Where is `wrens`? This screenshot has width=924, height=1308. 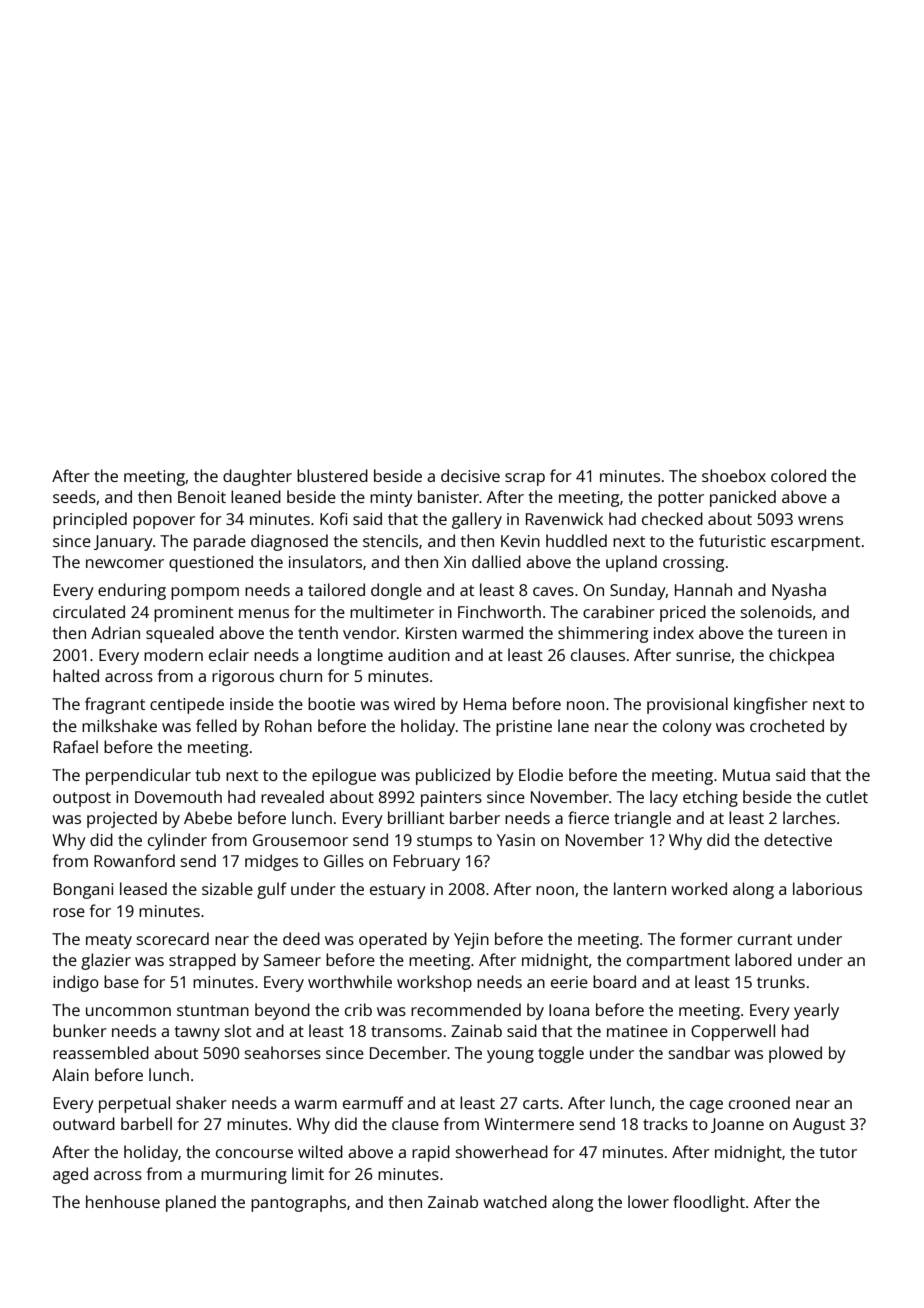
wrens is located at coordinates (820, 520).
